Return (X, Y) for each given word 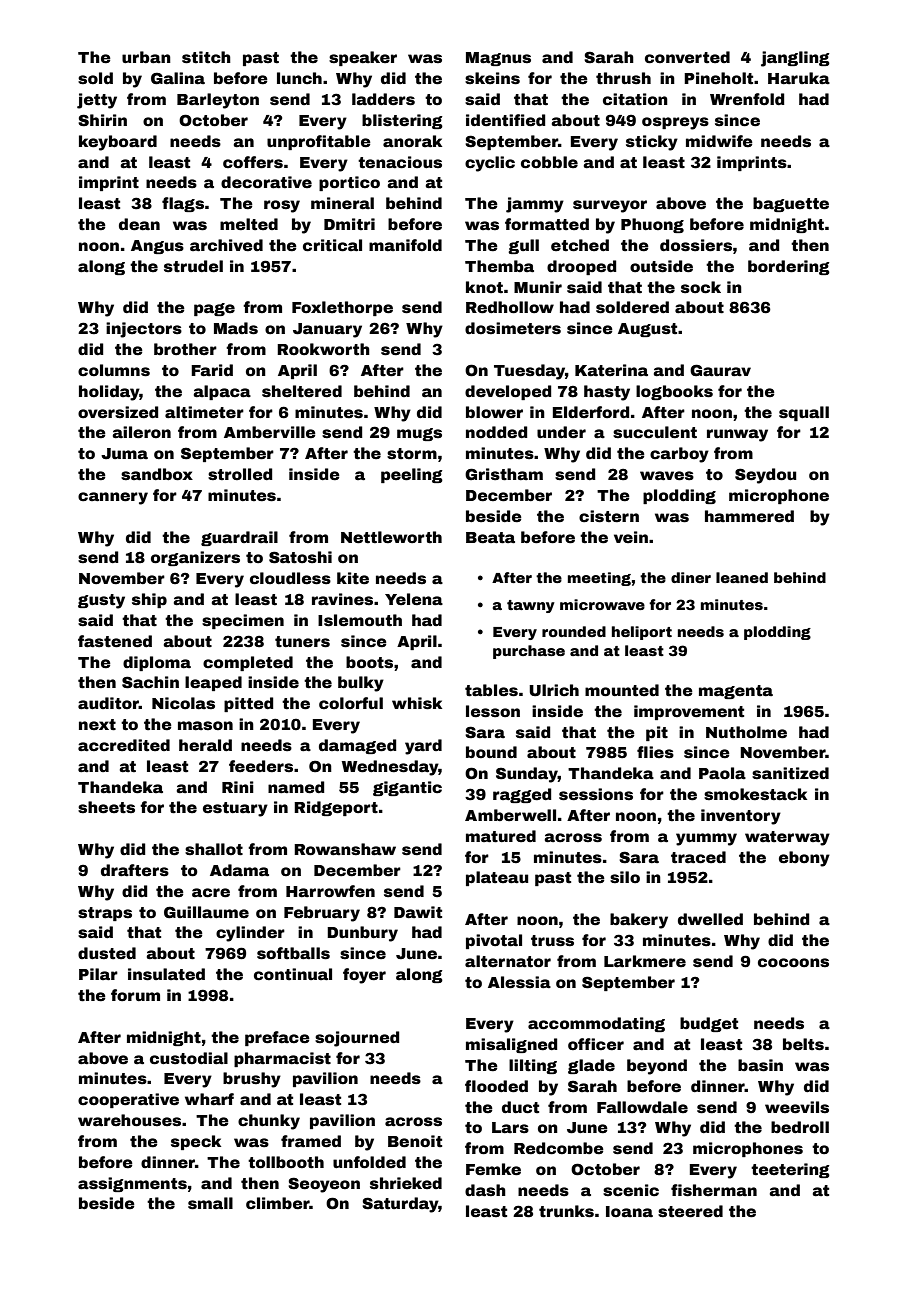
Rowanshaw (345, 849)
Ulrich (554, 690)
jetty (97, 101)
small (210, 1203)
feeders (261, 766)
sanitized (790, 773)
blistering (402, 121)
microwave (602, 604)
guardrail (239, 538)
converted (687, 57)
